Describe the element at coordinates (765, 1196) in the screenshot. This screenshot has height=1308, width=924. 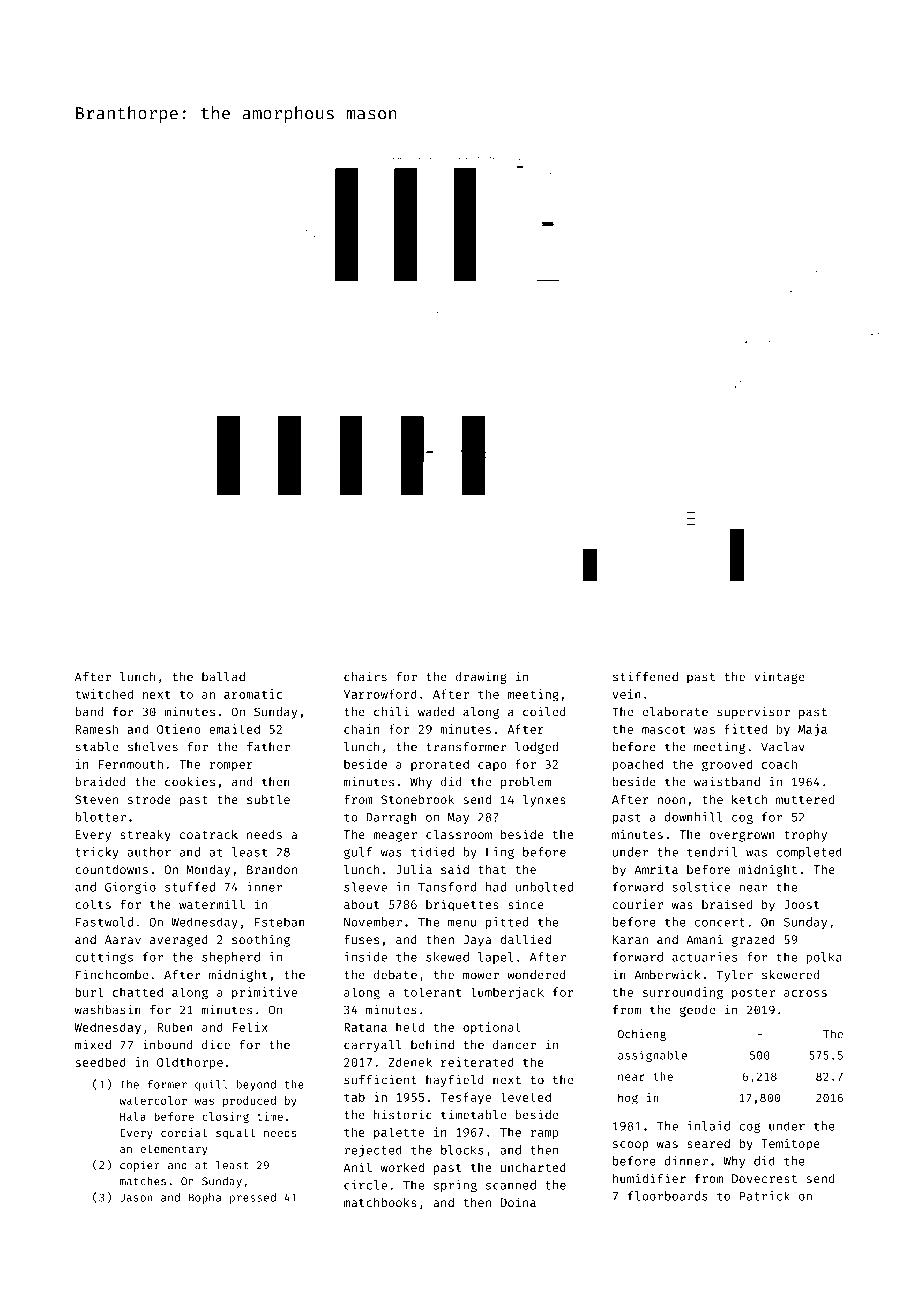
I see `Patrick` at that location.
